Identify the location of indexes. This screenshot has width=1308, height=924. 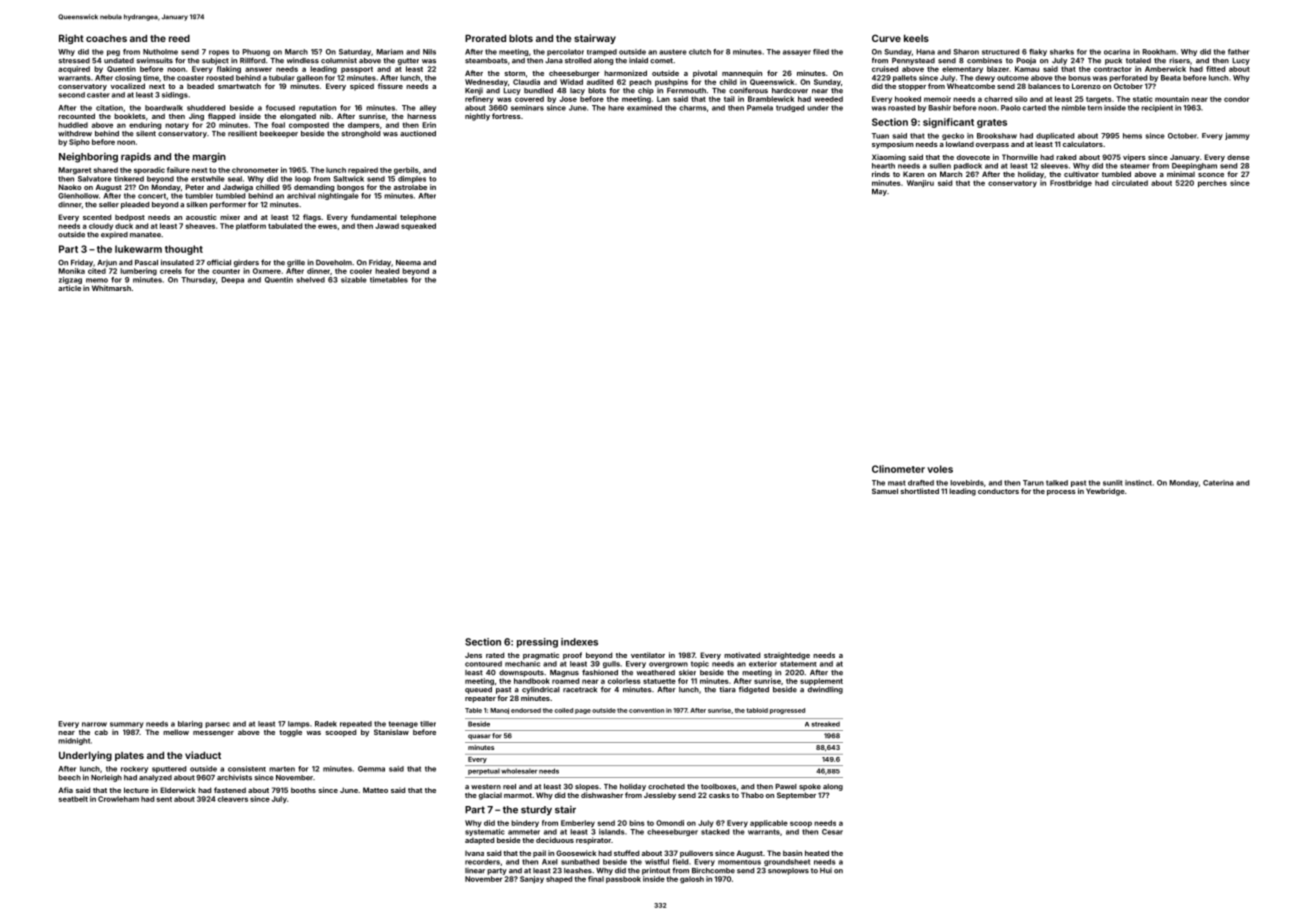
(579, 642).
